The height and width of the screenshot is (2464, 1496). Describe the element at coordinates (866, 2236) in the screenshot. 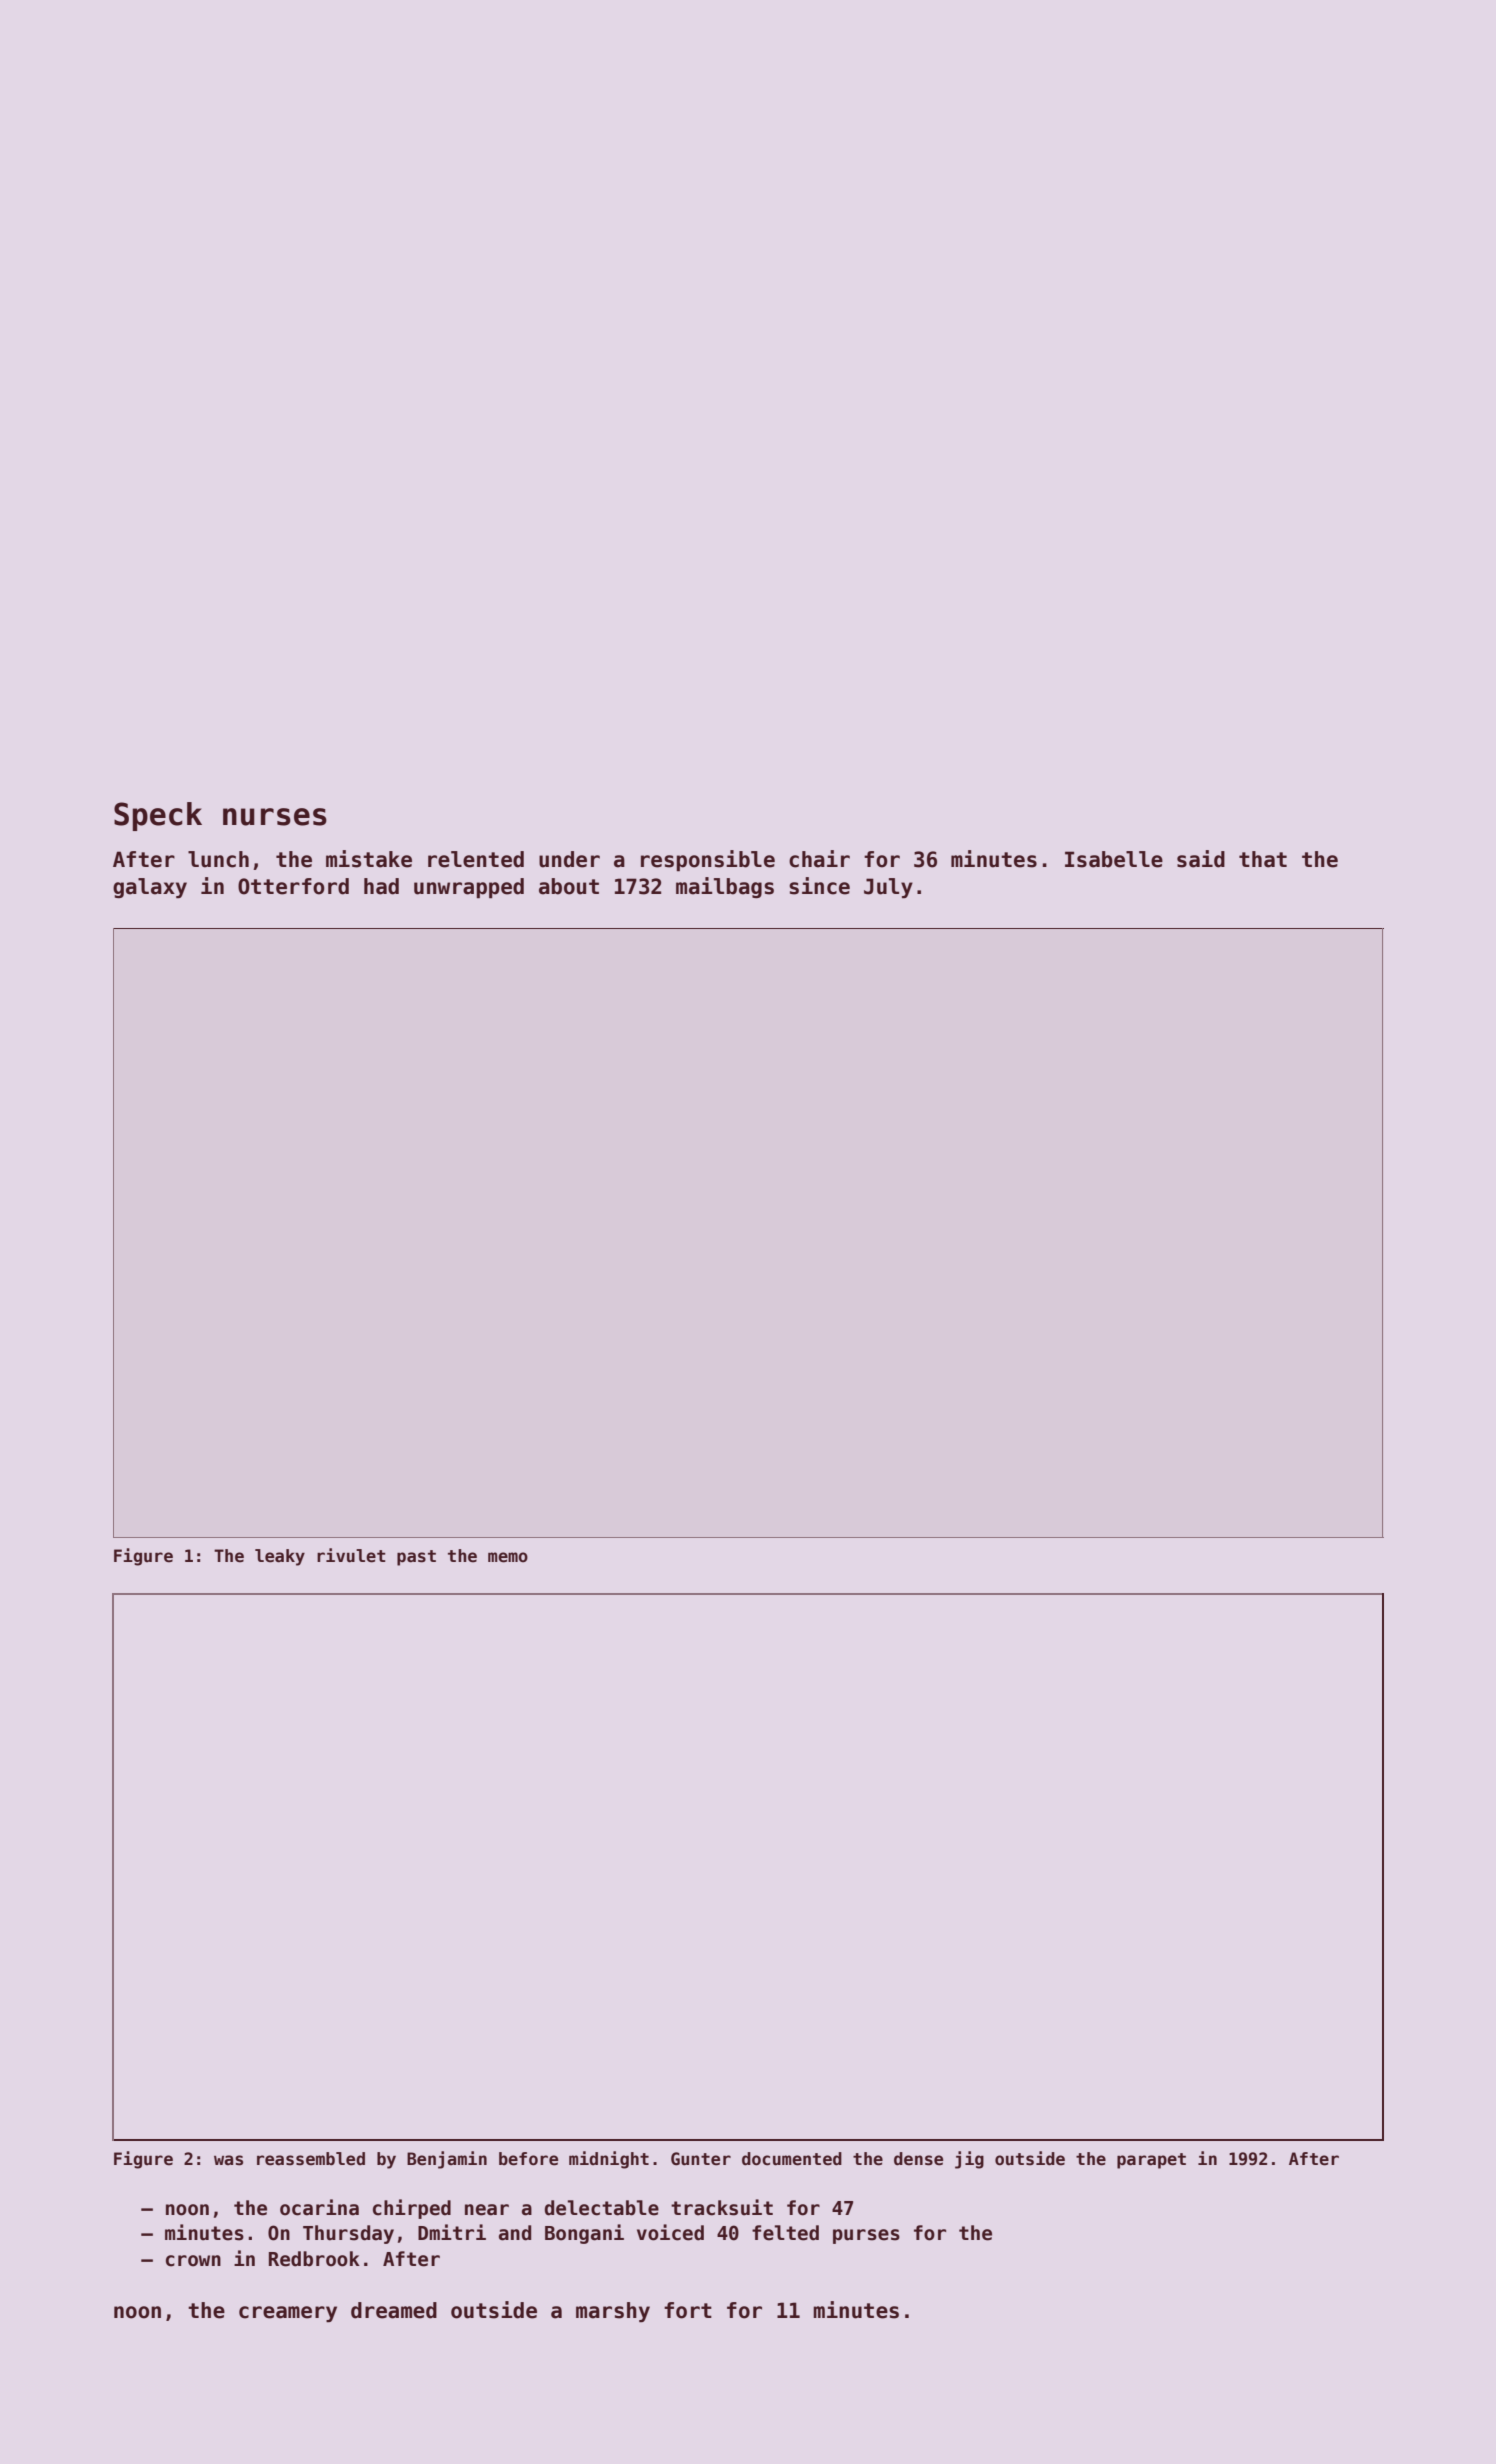

I see `purses` at that location.
